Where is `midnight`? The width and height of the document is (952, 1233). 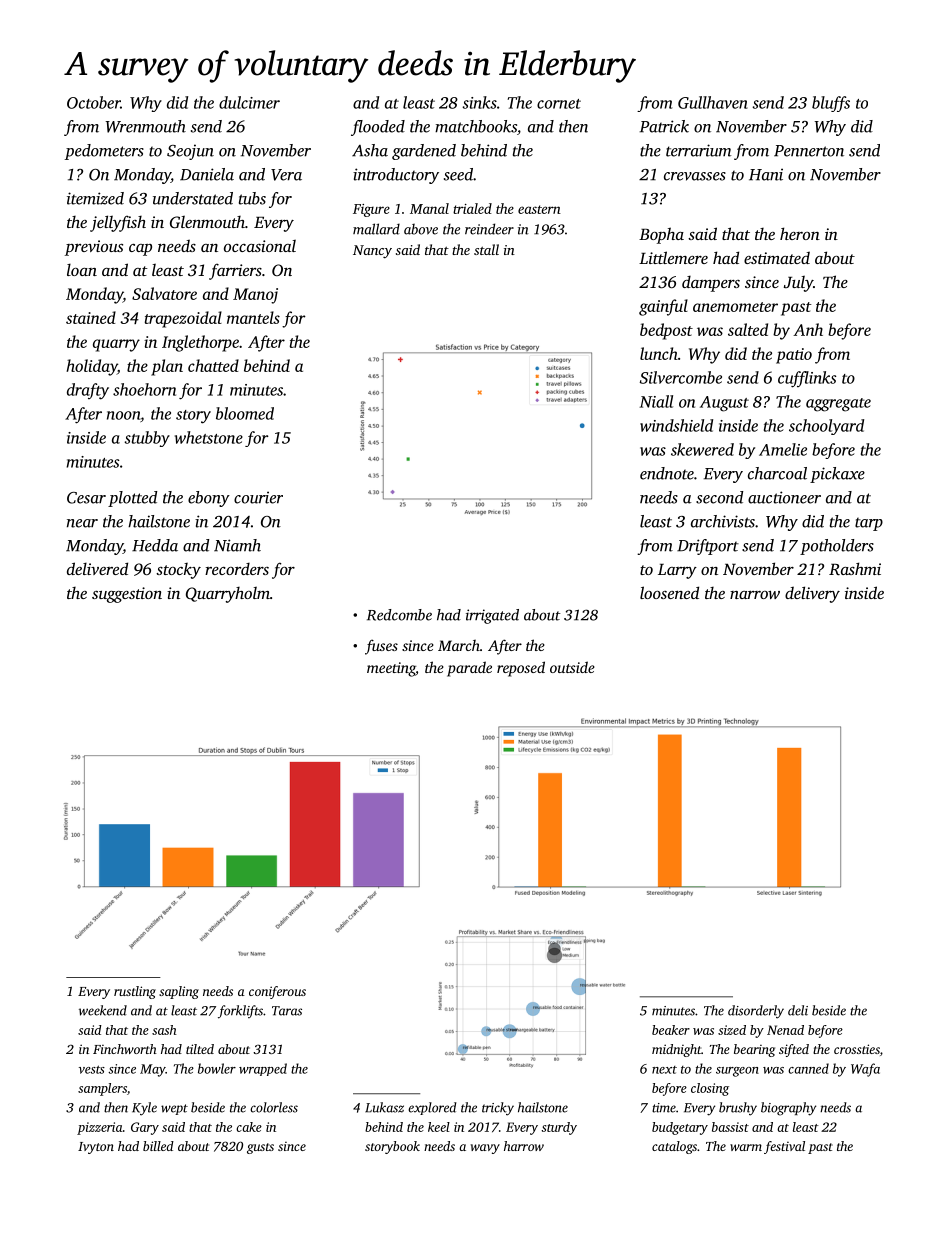 midnight is located at coordinates (676, 1050).
